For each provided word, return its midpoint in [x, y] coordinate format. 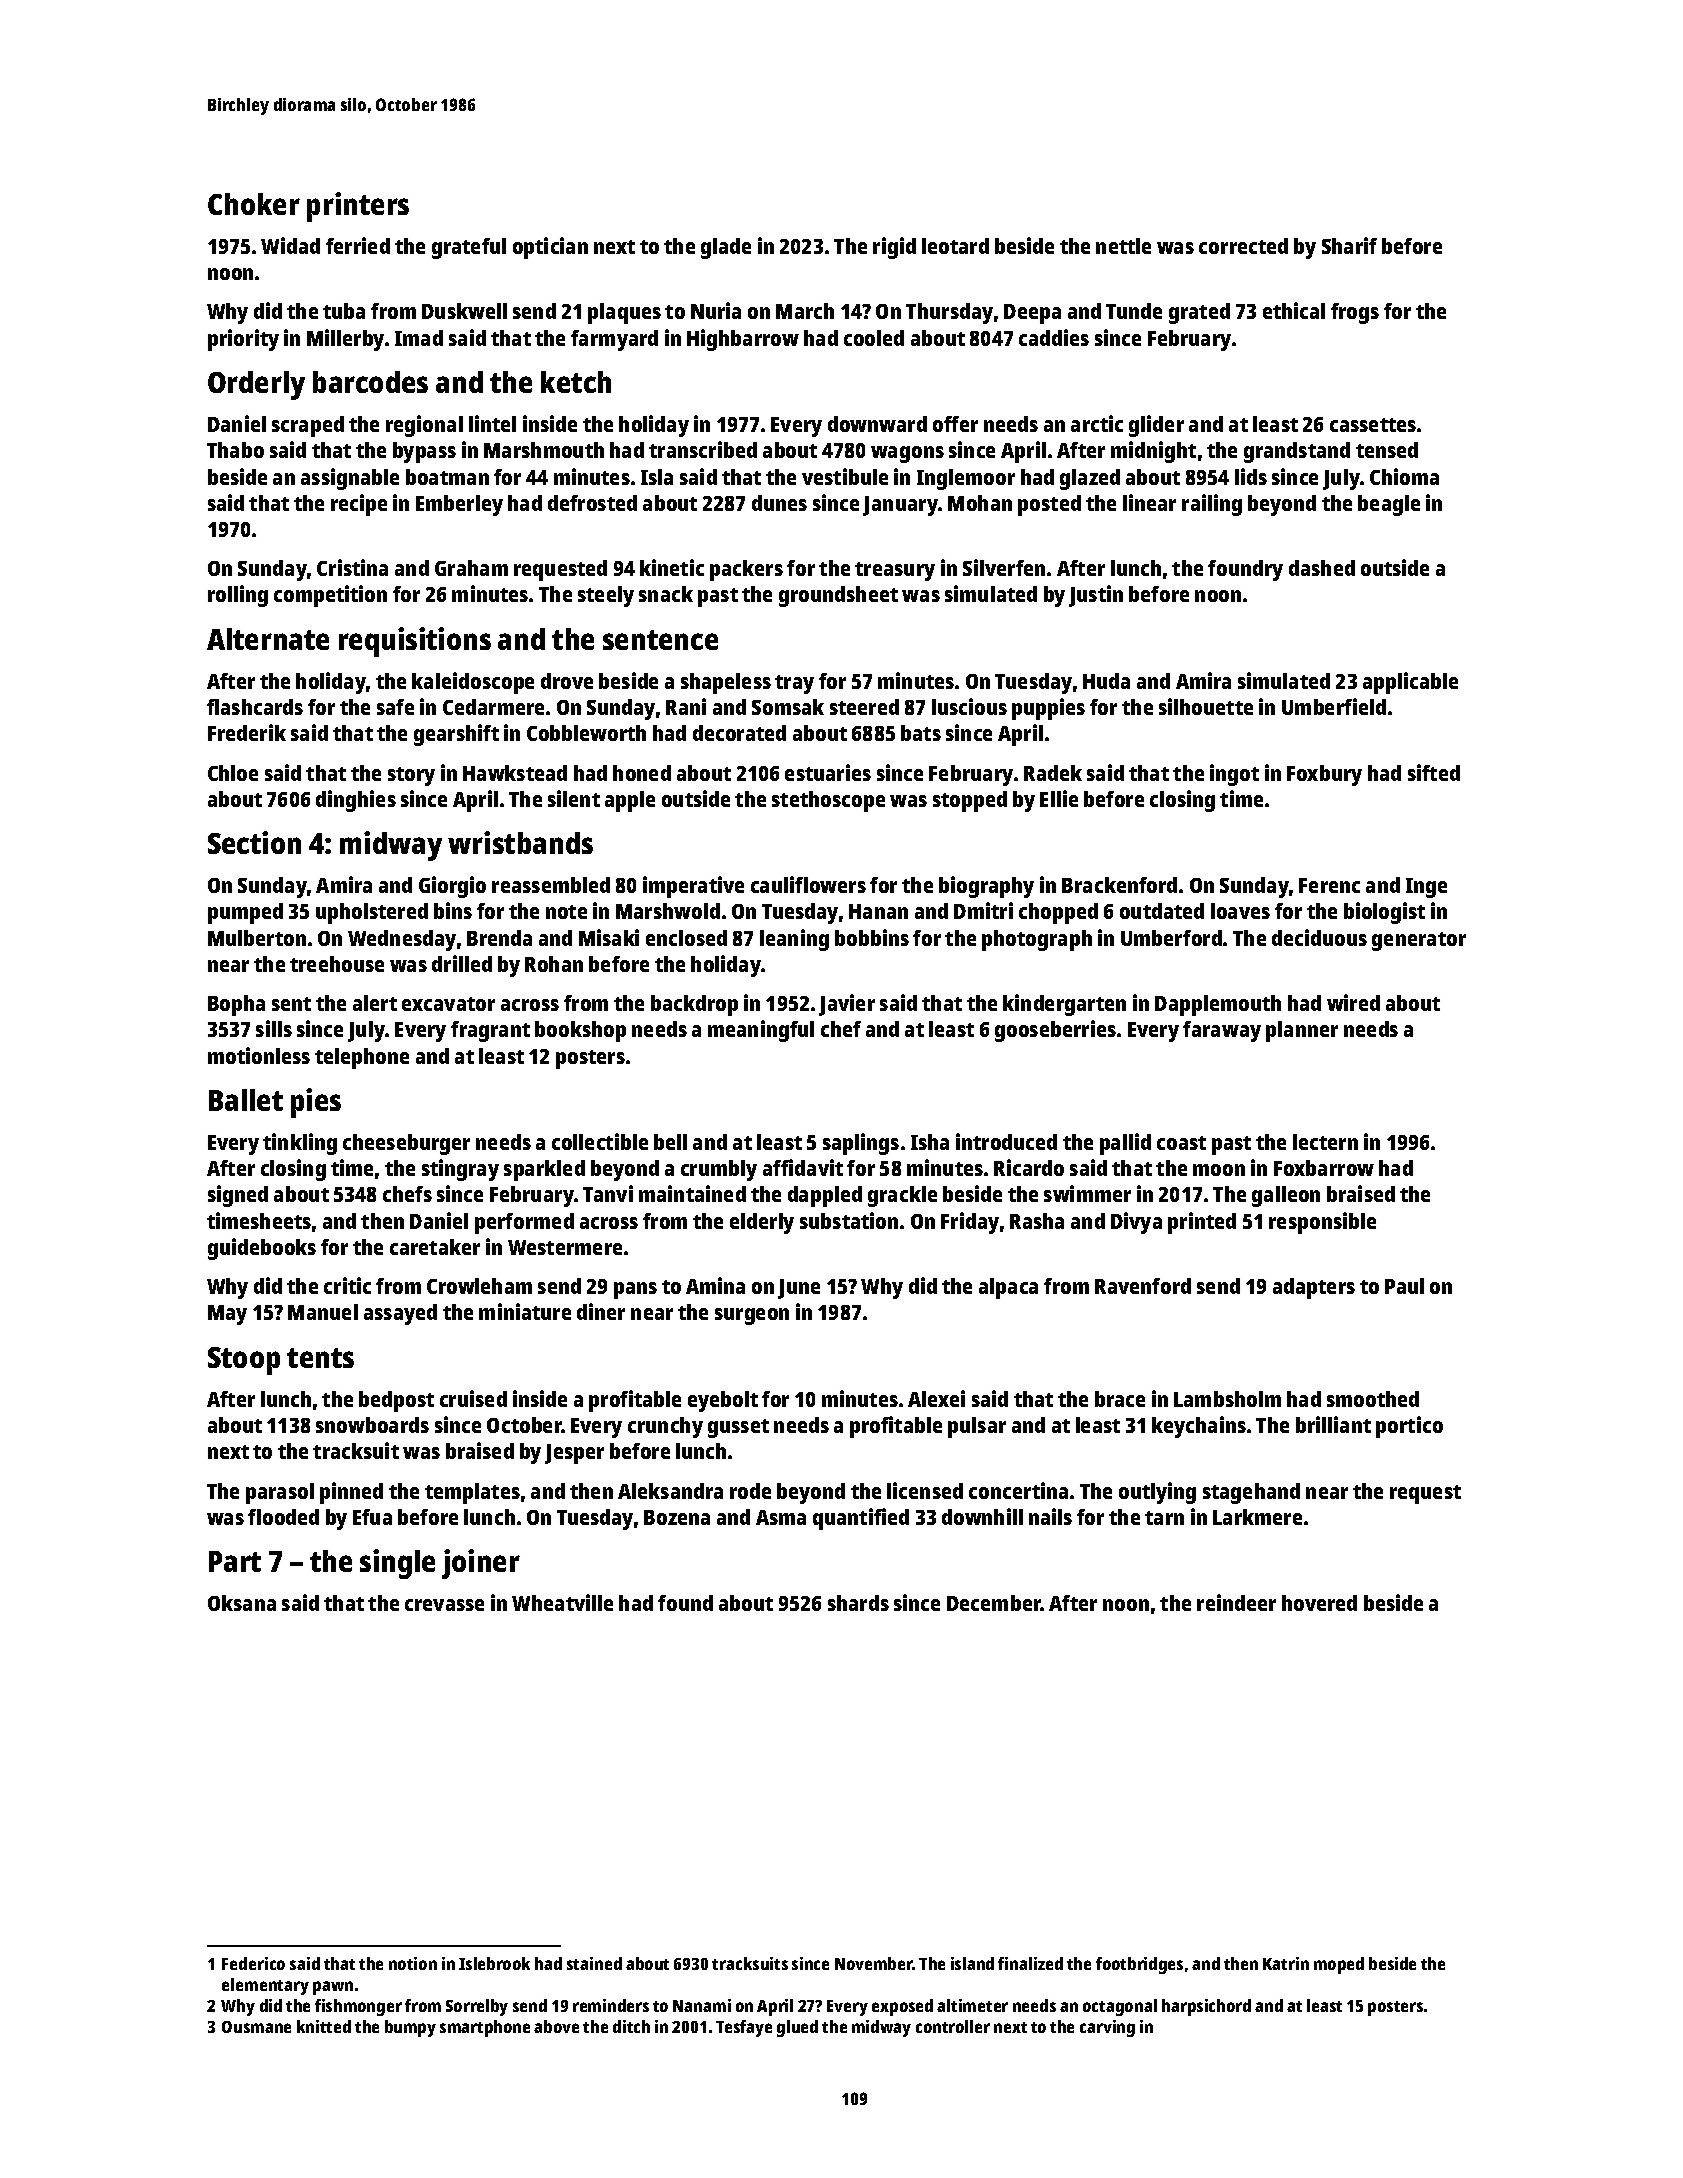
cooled [874, 338]
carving [1107, 2028]
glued [797, 2028]
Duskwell [464, 311]
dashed [1322, 568]
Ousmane [256, 2027]
